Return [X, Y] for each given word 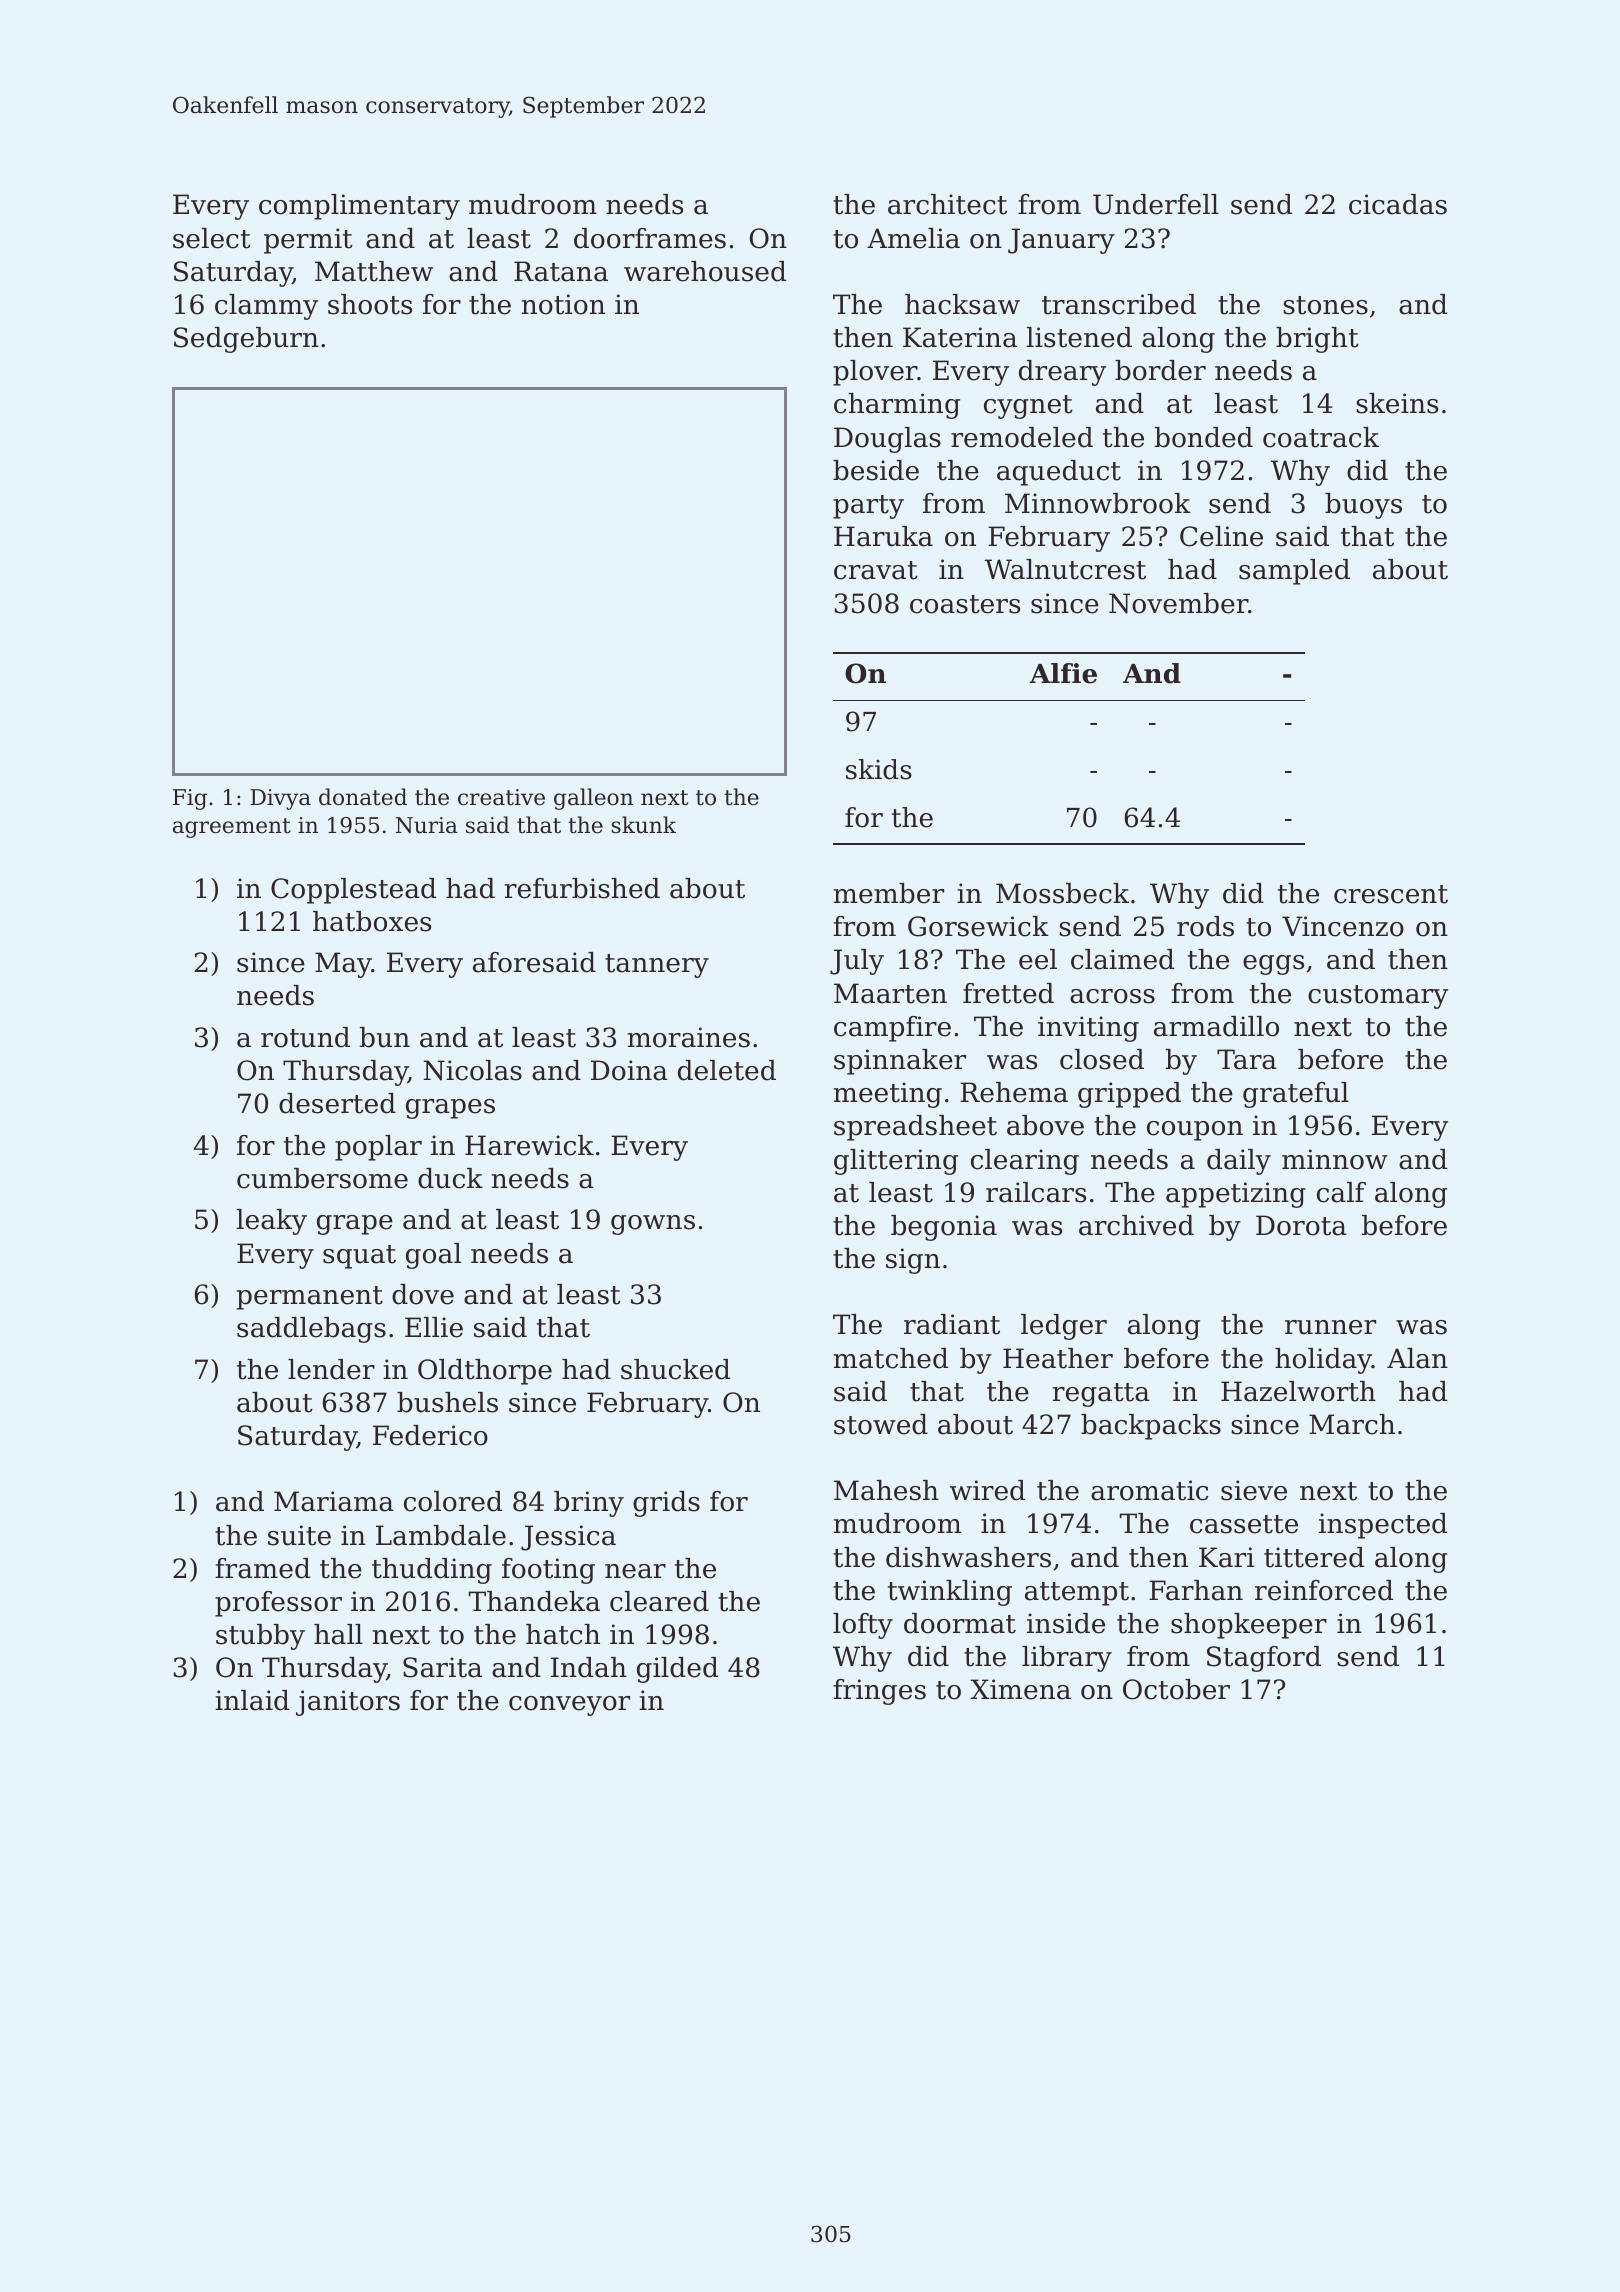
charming [897, 406]
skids [879, 769]
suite [299, 1535]
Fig [190, 799]
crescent [1391, 894]
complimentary [359, 207]
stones [1325, 305]
